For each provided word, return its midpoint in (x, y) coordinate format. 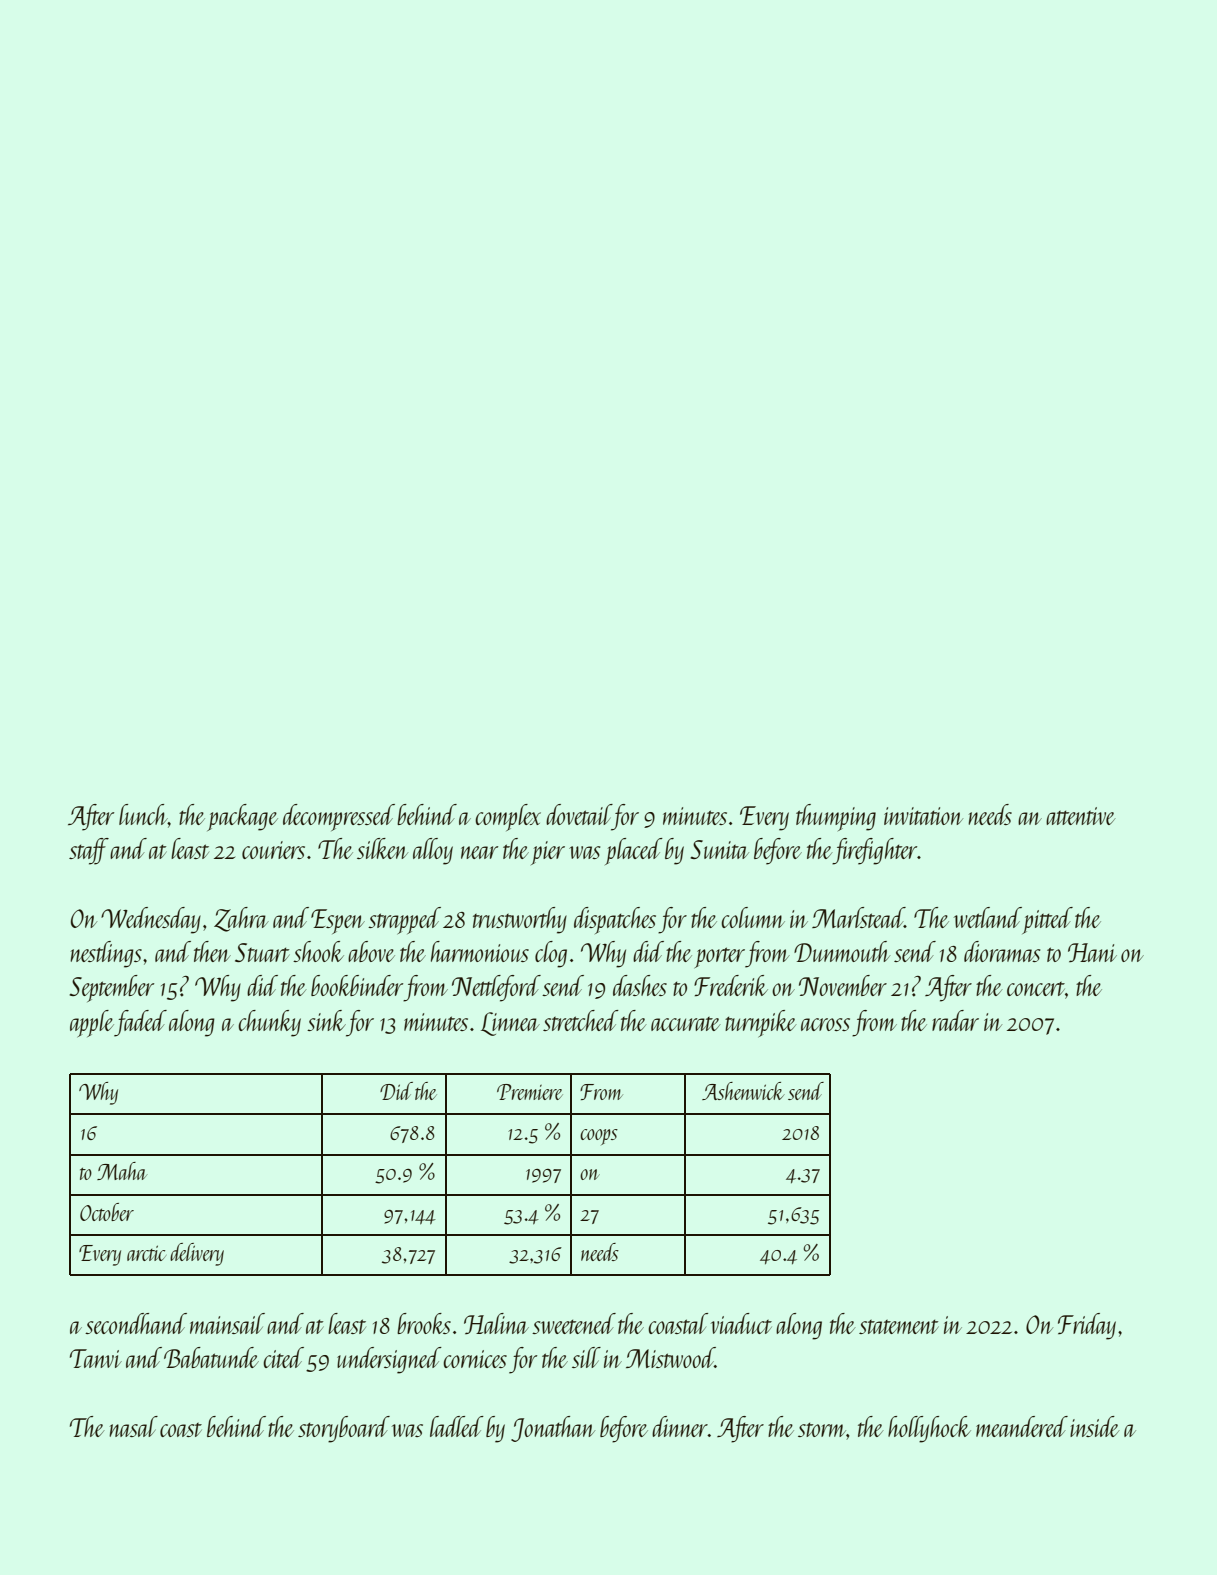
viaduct (741, 1323)
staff (89, 851)
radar (955, 1020)
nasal (133, 1426)
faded (140, 1023)
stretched (581, 1020)
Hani (1092, 952)
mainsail (227, 1323)
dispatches (615, 920)
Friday (1087, 1326)
